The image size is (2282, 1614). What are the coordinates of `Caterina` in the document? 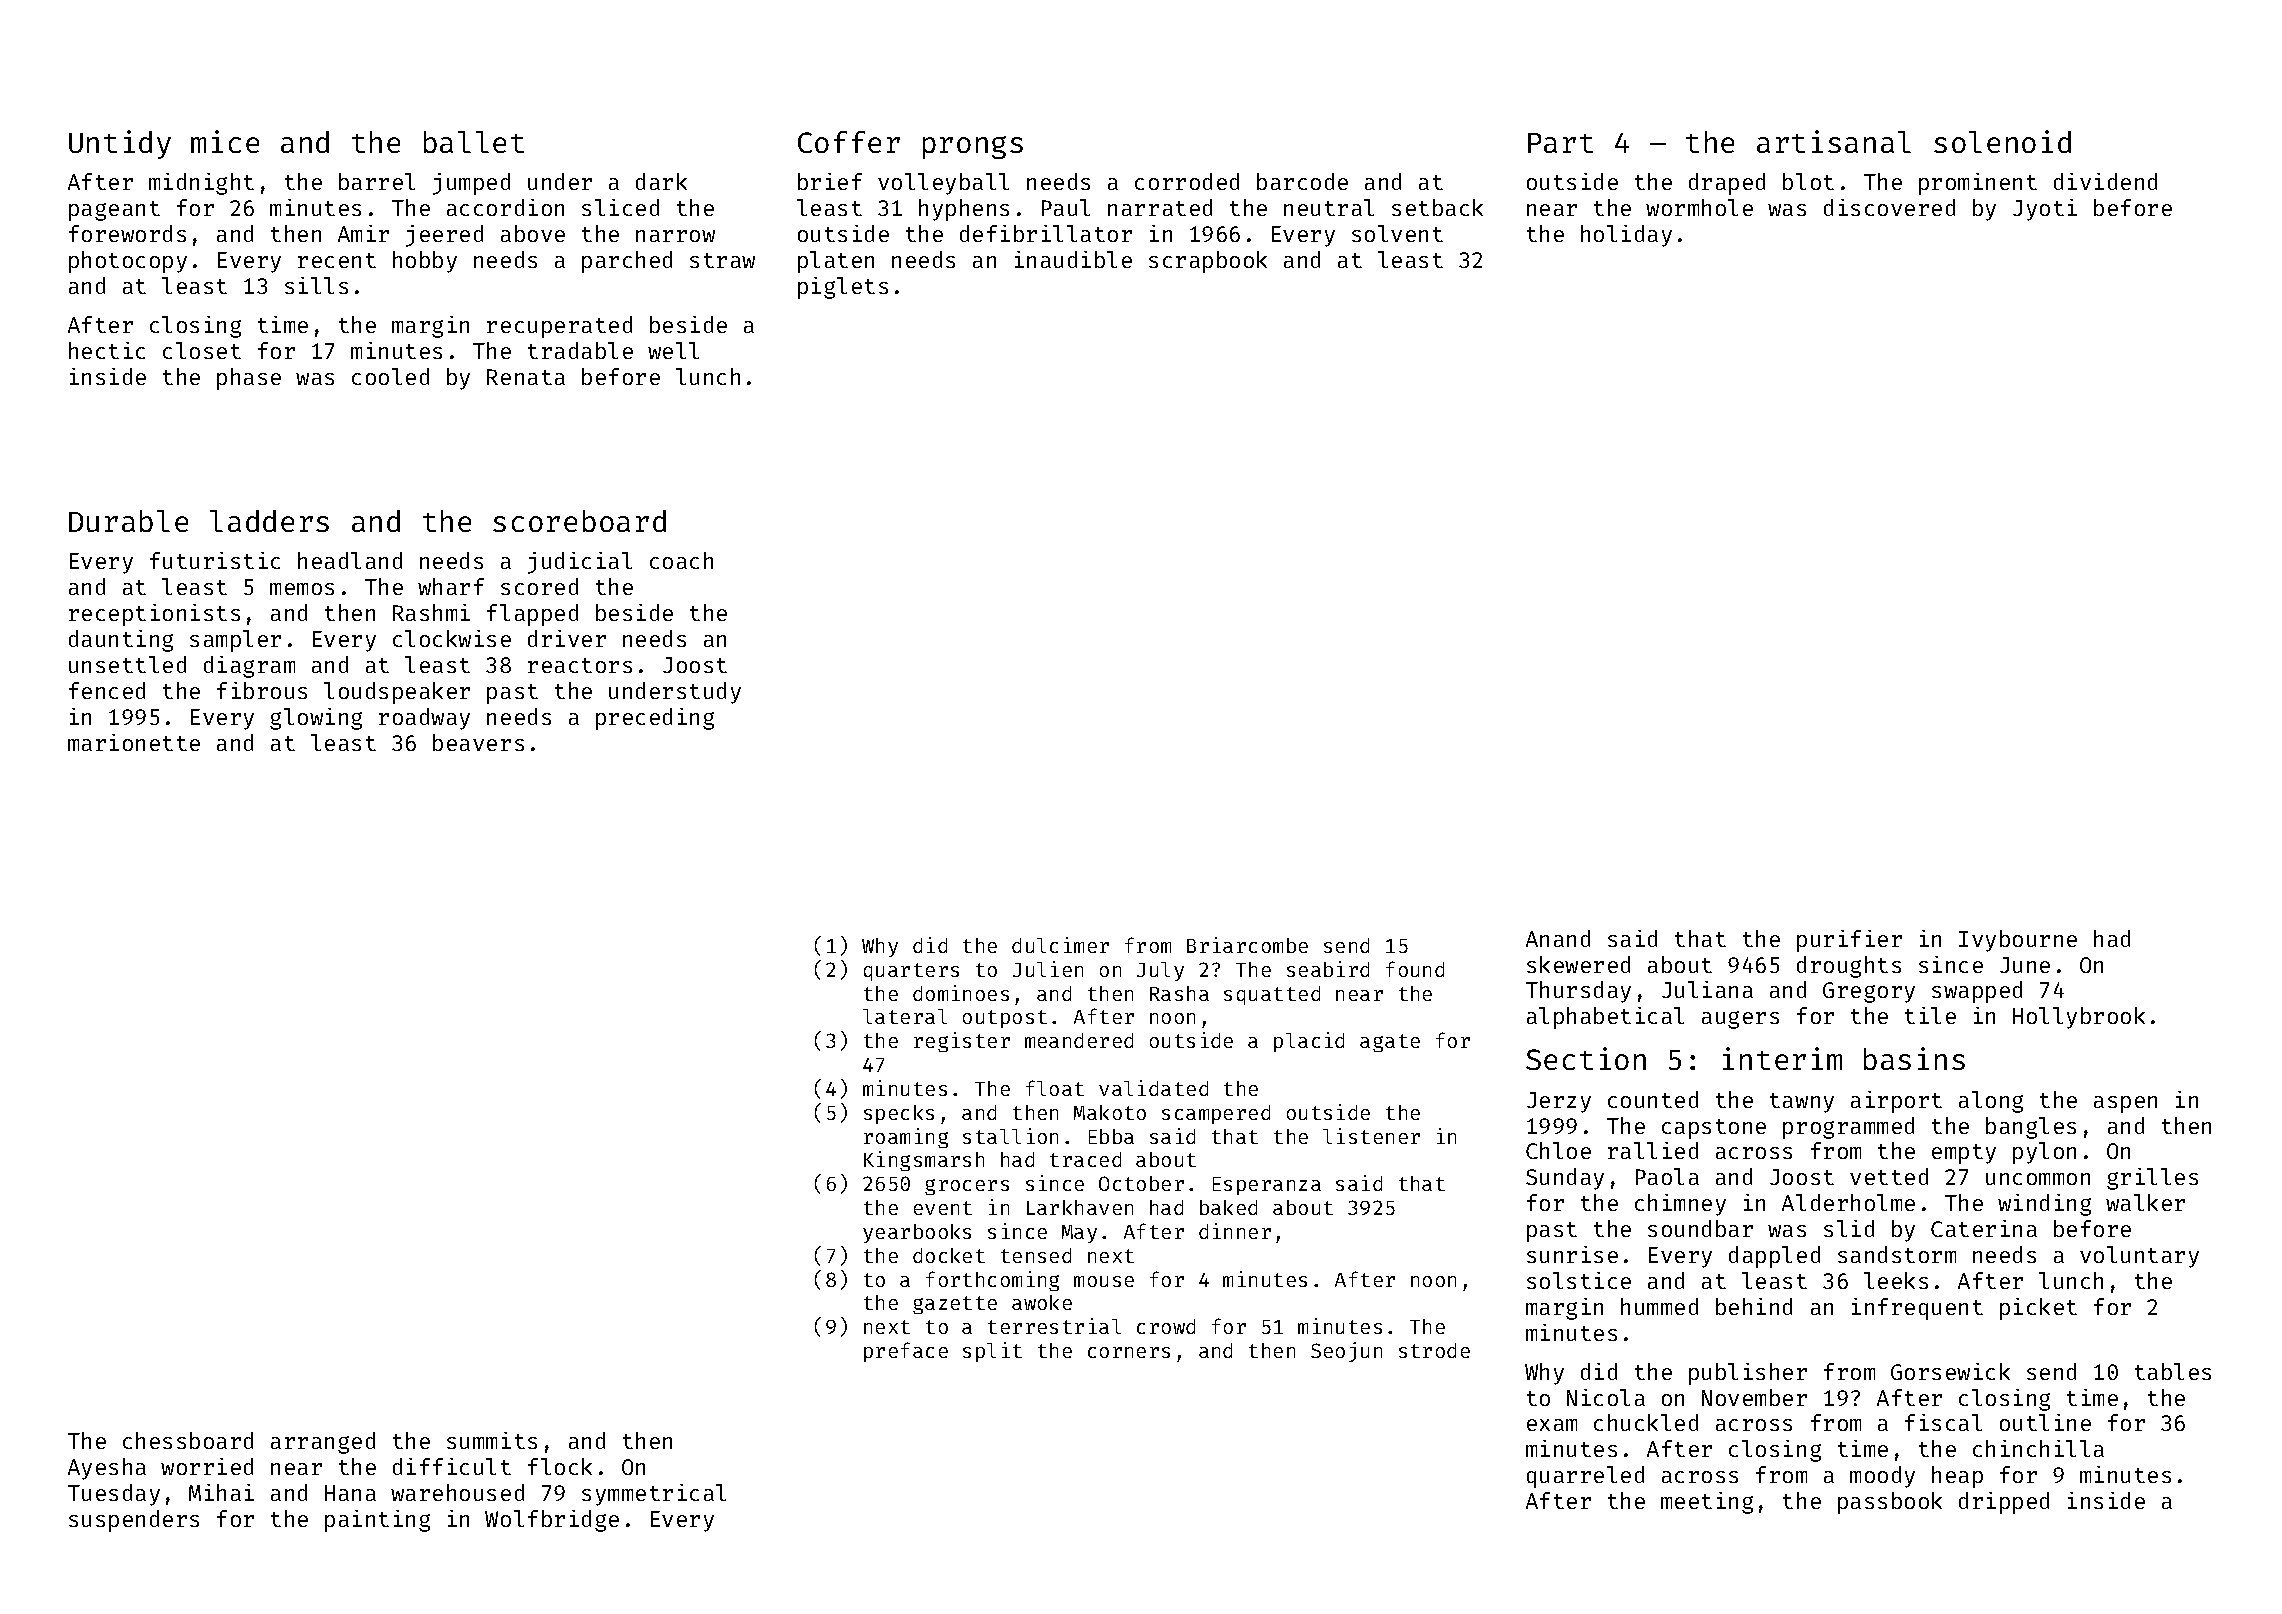 It's located at (1984, 1228).
